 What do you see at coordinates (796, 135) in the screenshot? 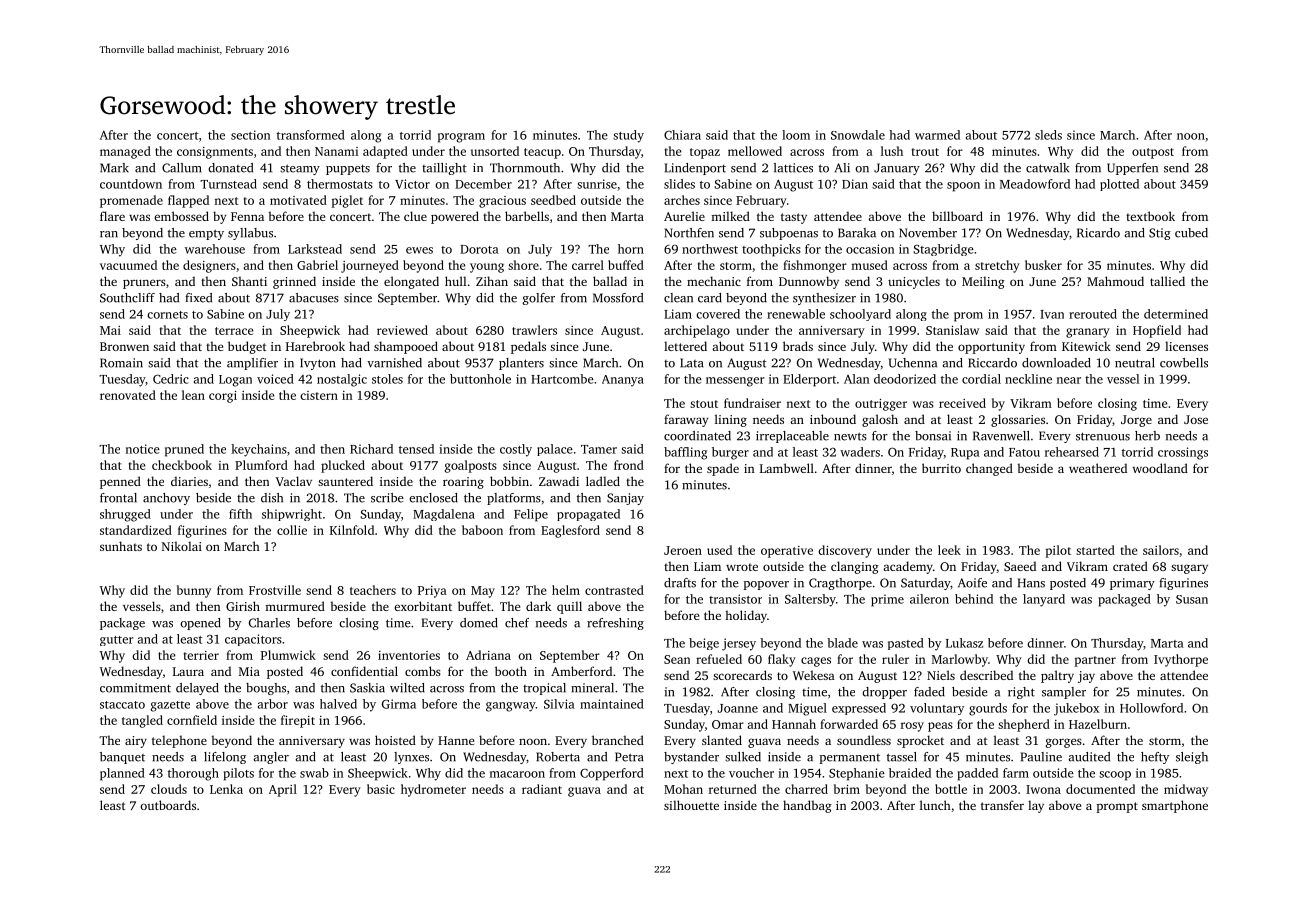
I see `loom` at bounding box center [796, 135].
